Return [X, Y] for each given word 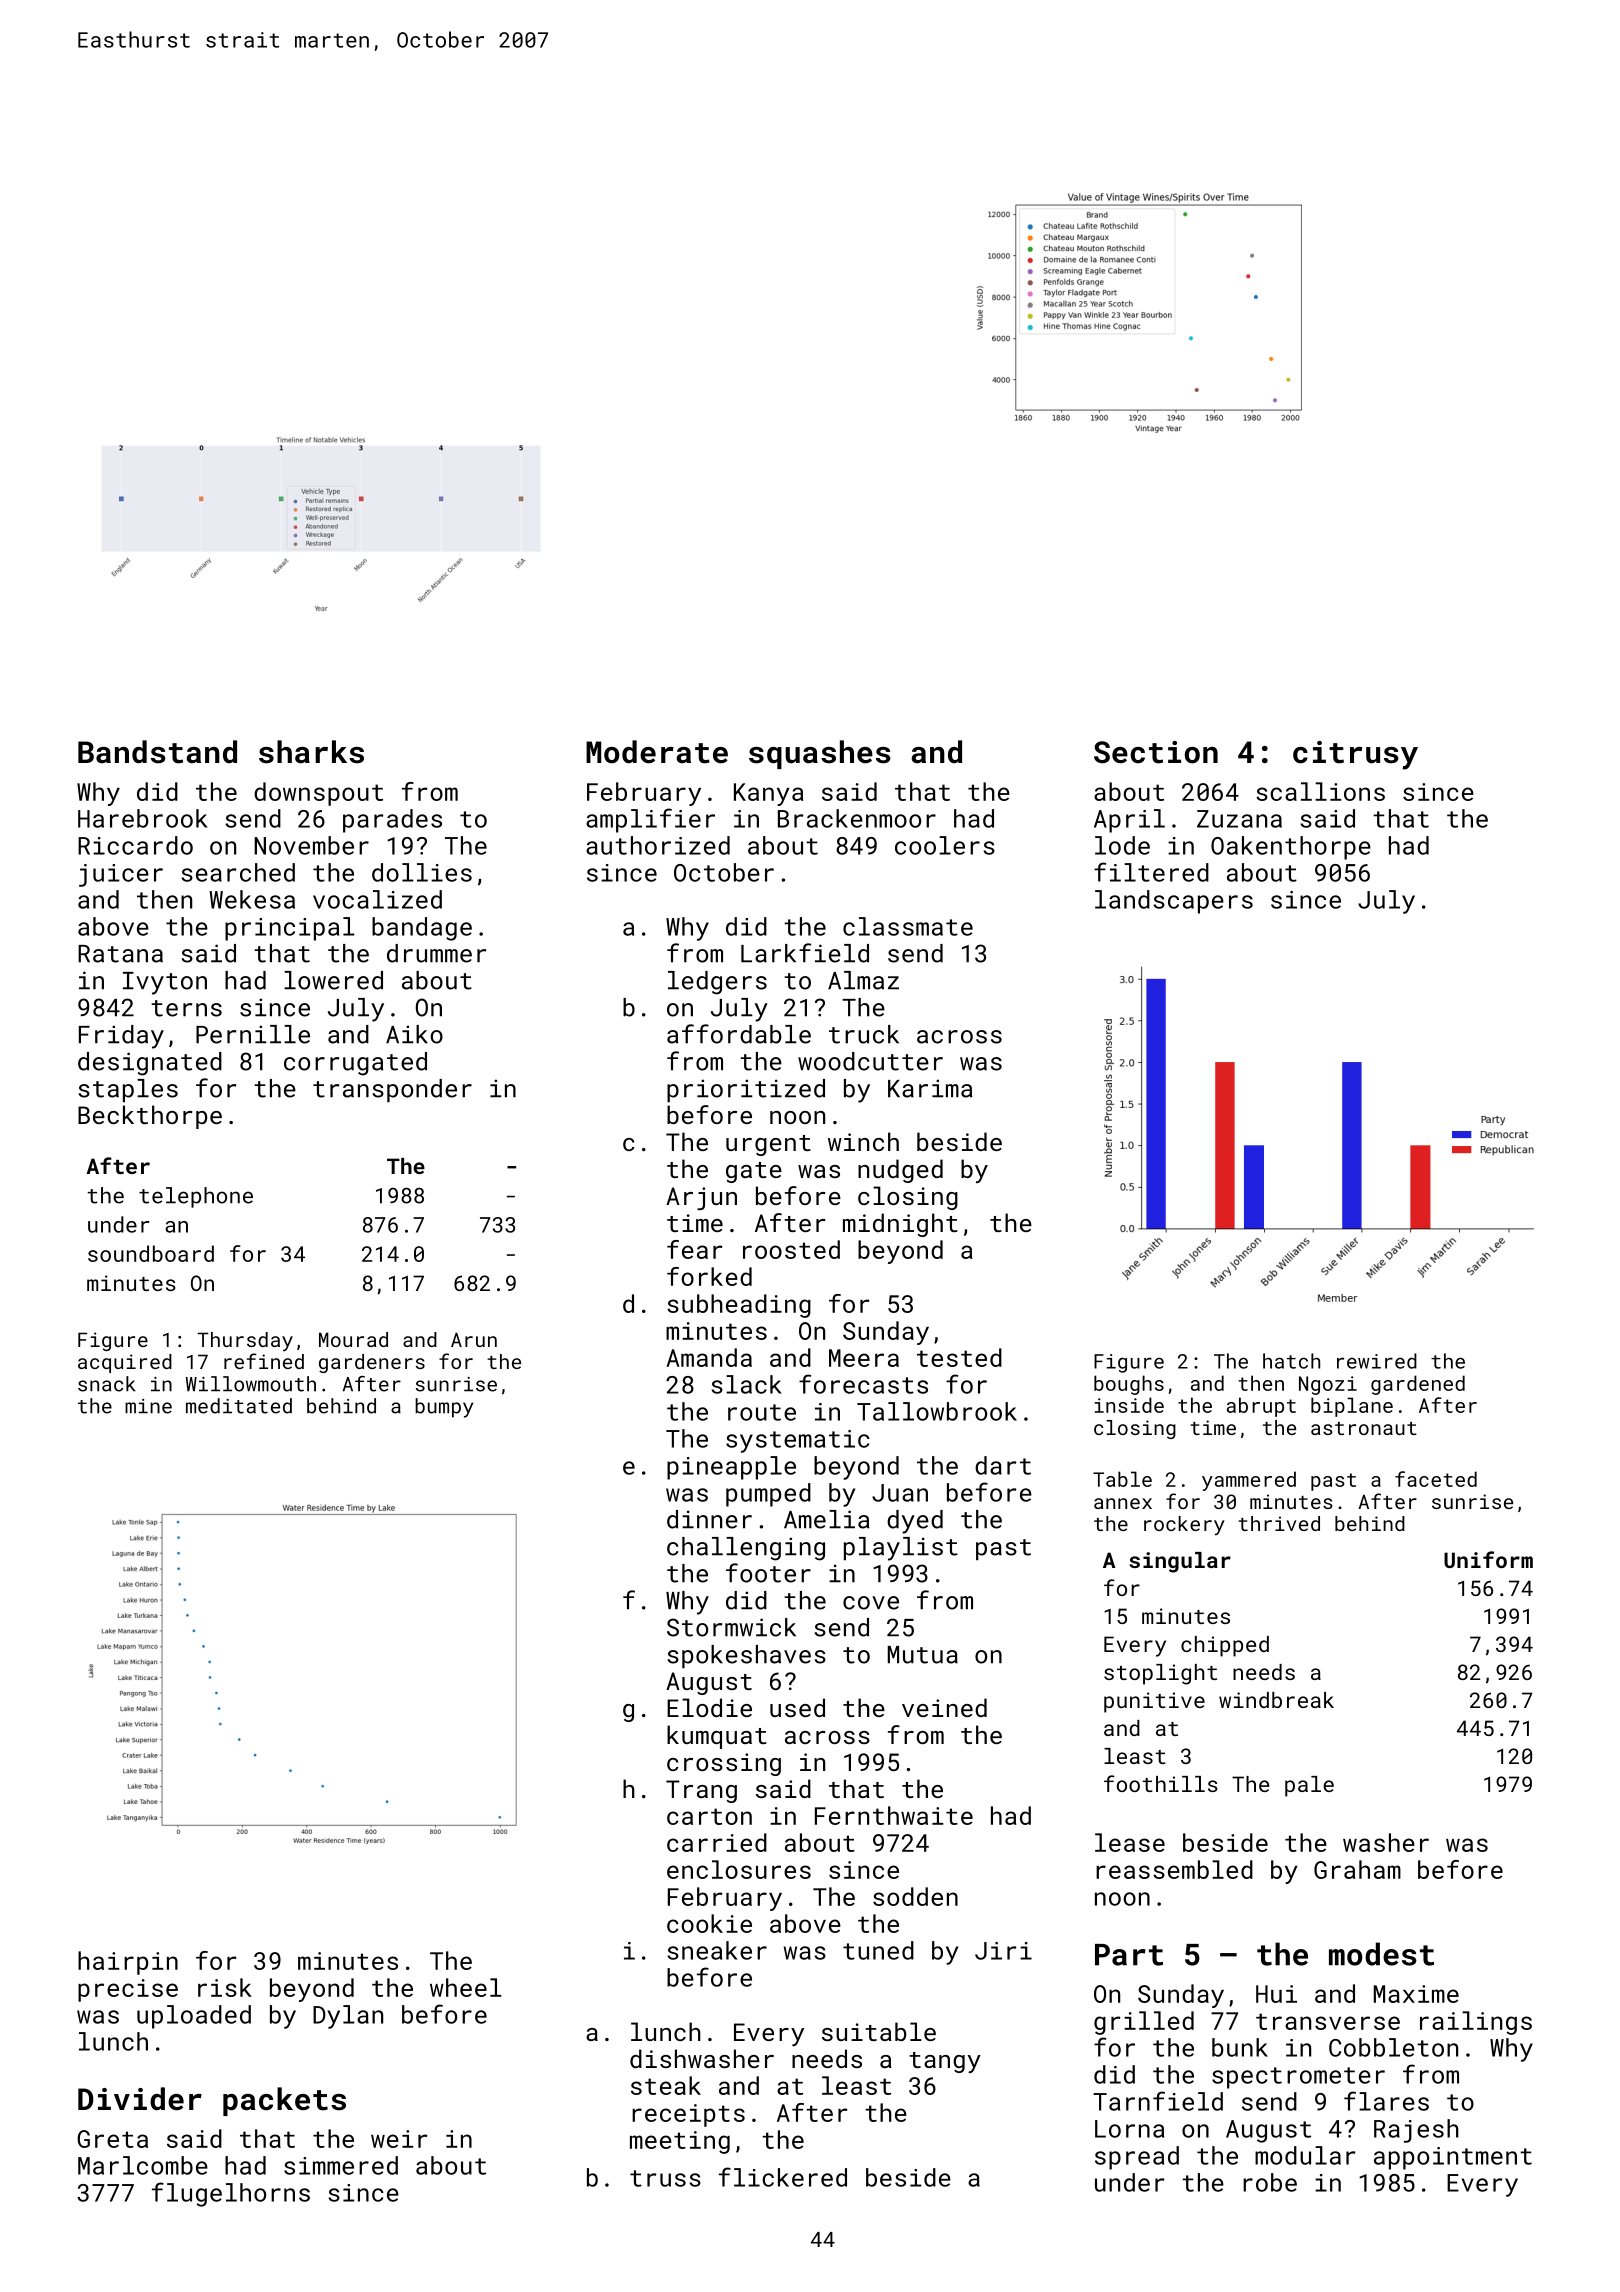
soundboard [151, 1253]
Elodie [709, 1707]
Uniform [1488, 1559]
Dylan [348, 2017]
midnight [900, 1225]
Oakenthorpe [1291, 848]
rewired [1377, 1361]
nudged [900, 1171]
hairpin [128, 1963]
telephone [196, 1197]
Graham [1357, 1869]
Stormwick [731, 1627]
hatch [1291, 1361]
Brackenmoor [857, 818]
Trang [701, 1791]
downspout [318, 794]
